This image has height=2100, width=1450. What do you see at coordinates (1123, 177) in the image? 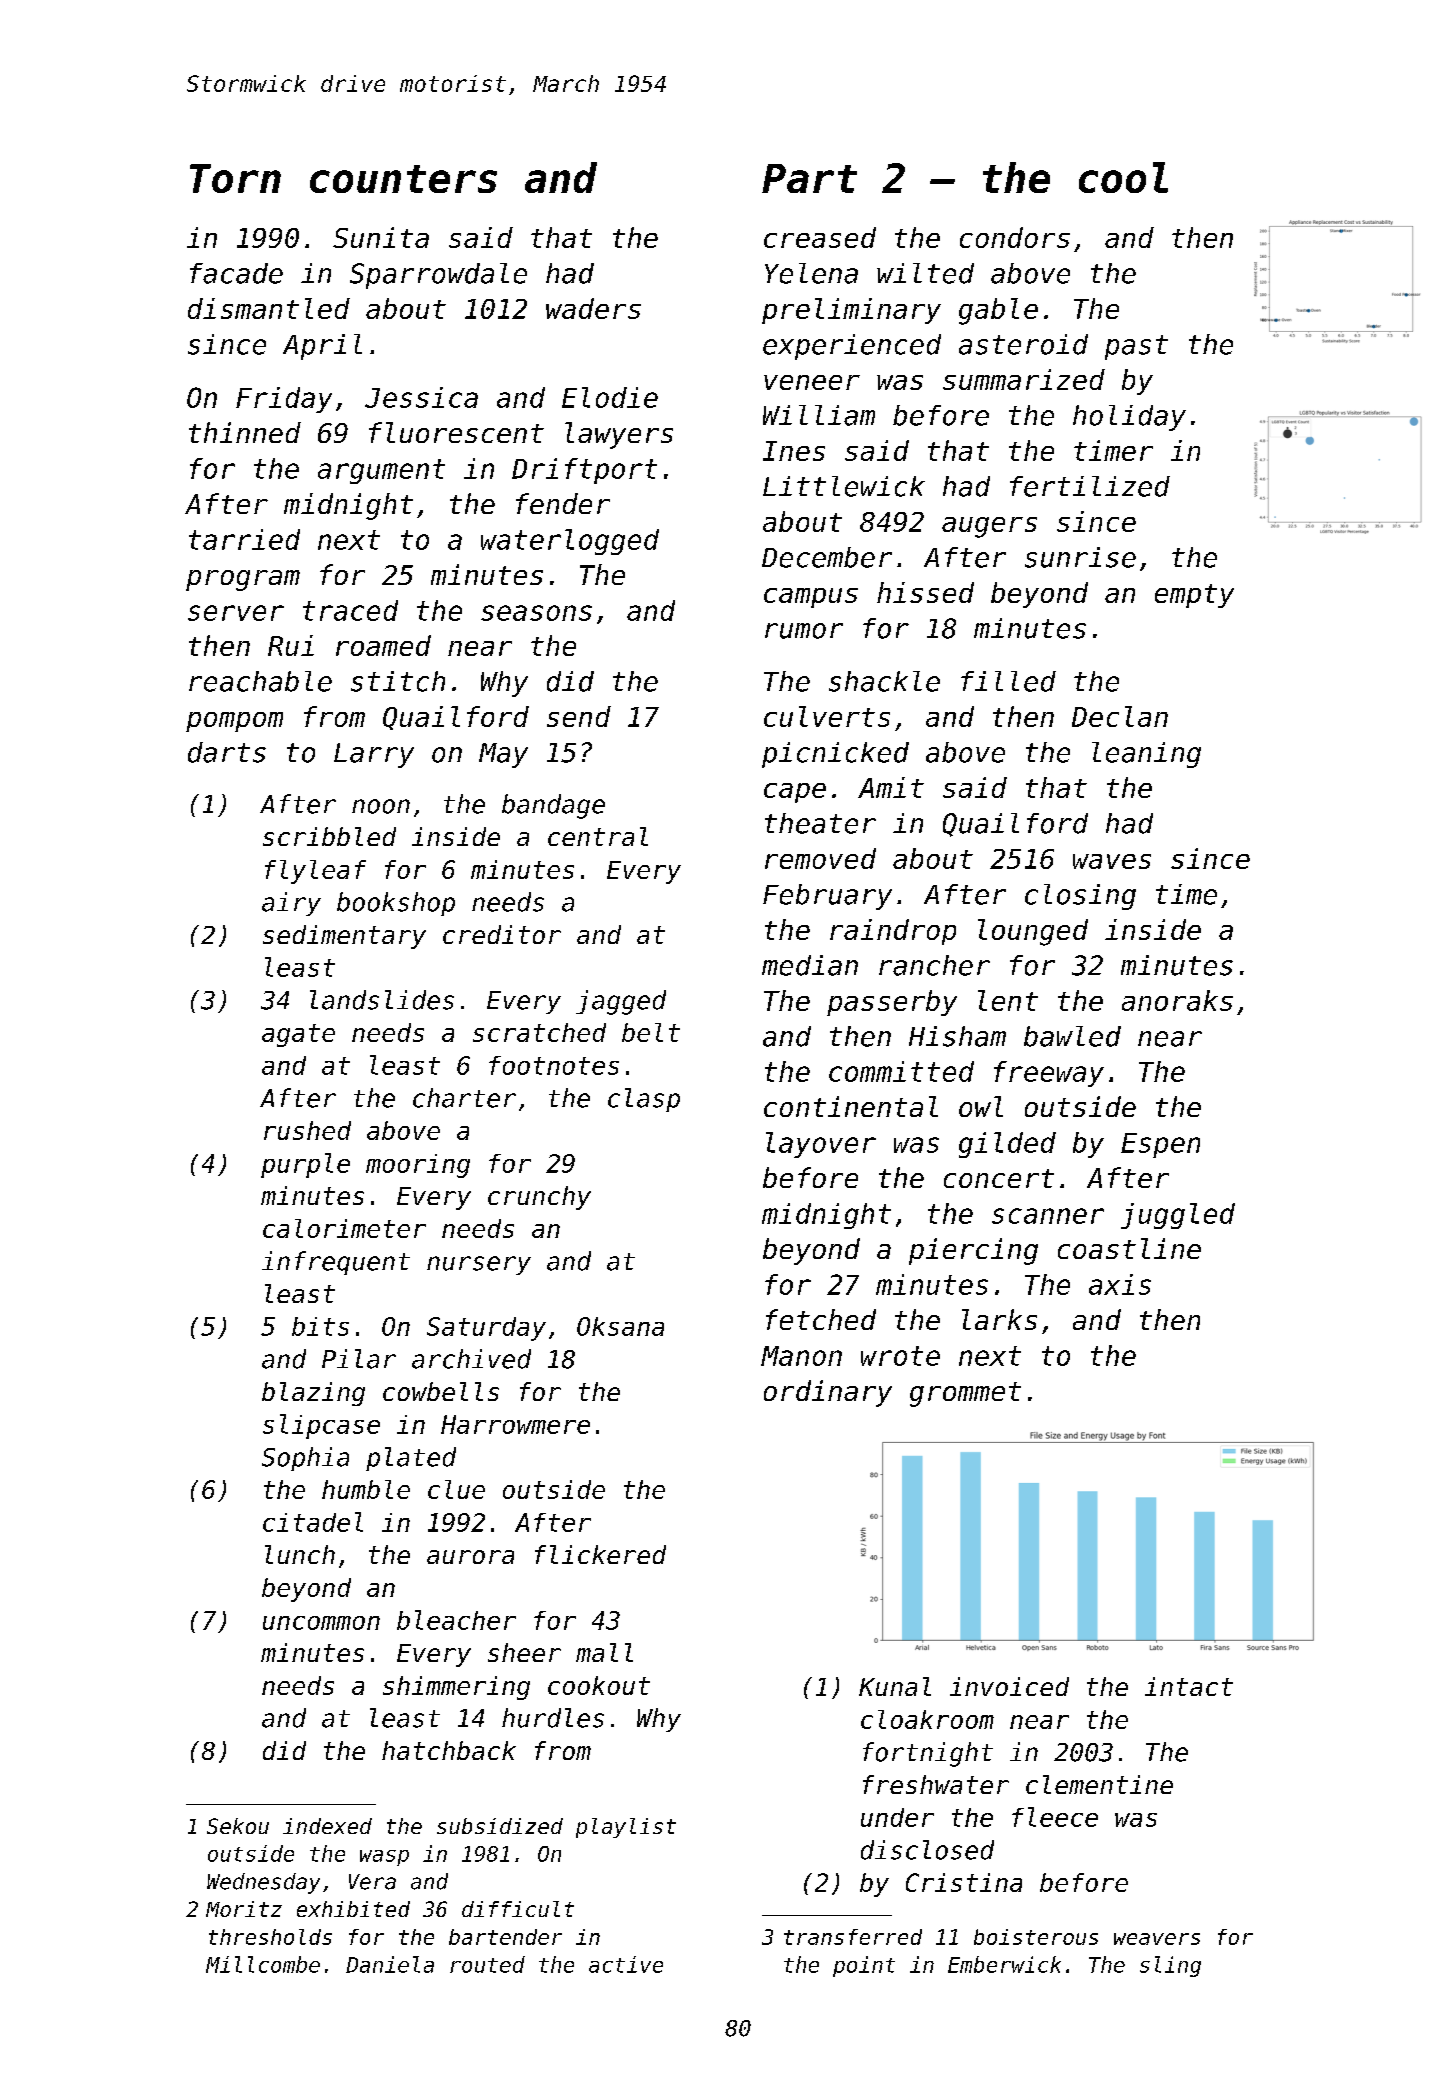
I see `cool` at bounding box center [1123, 177].
